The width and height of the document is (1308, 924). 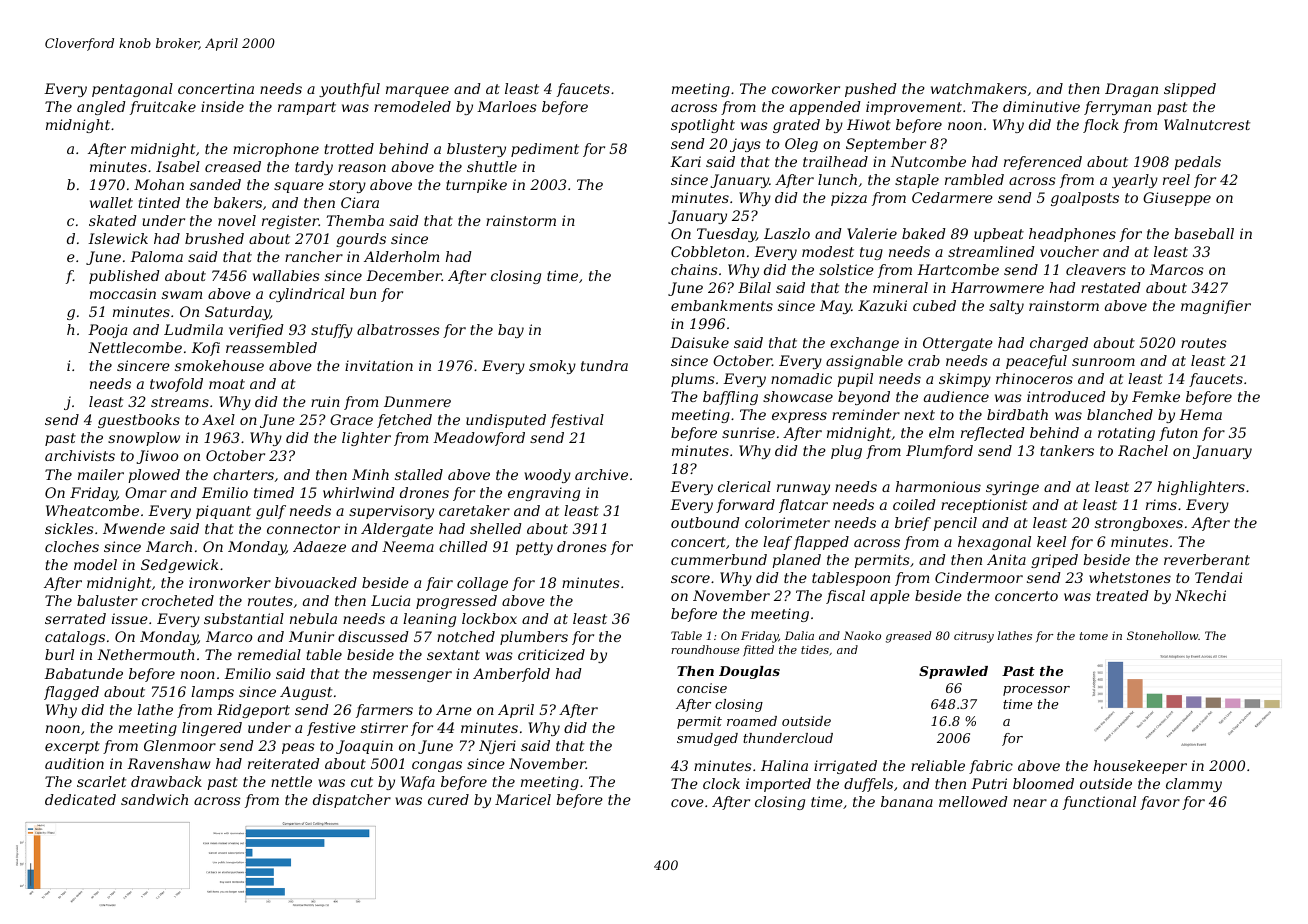 What do you see at coordinates (417, 401) in the document?
I see `Dunmere` at bounding box center [417, 401].
